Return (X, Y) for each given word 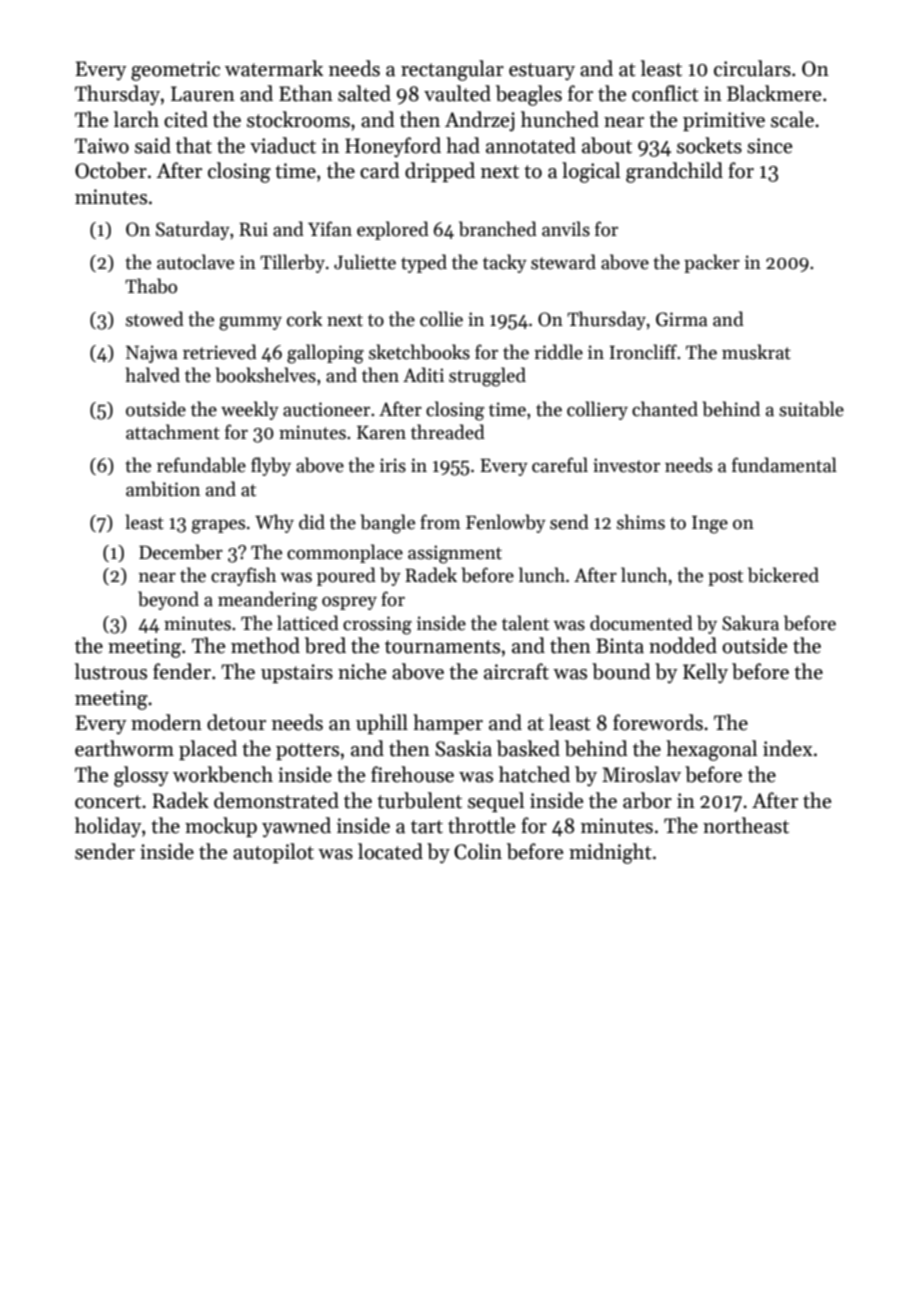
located (390, 851)
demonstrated (276, 800)
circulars (752, 68)
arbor (647, 800)
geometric (175, 71)
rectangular (452, 70)
